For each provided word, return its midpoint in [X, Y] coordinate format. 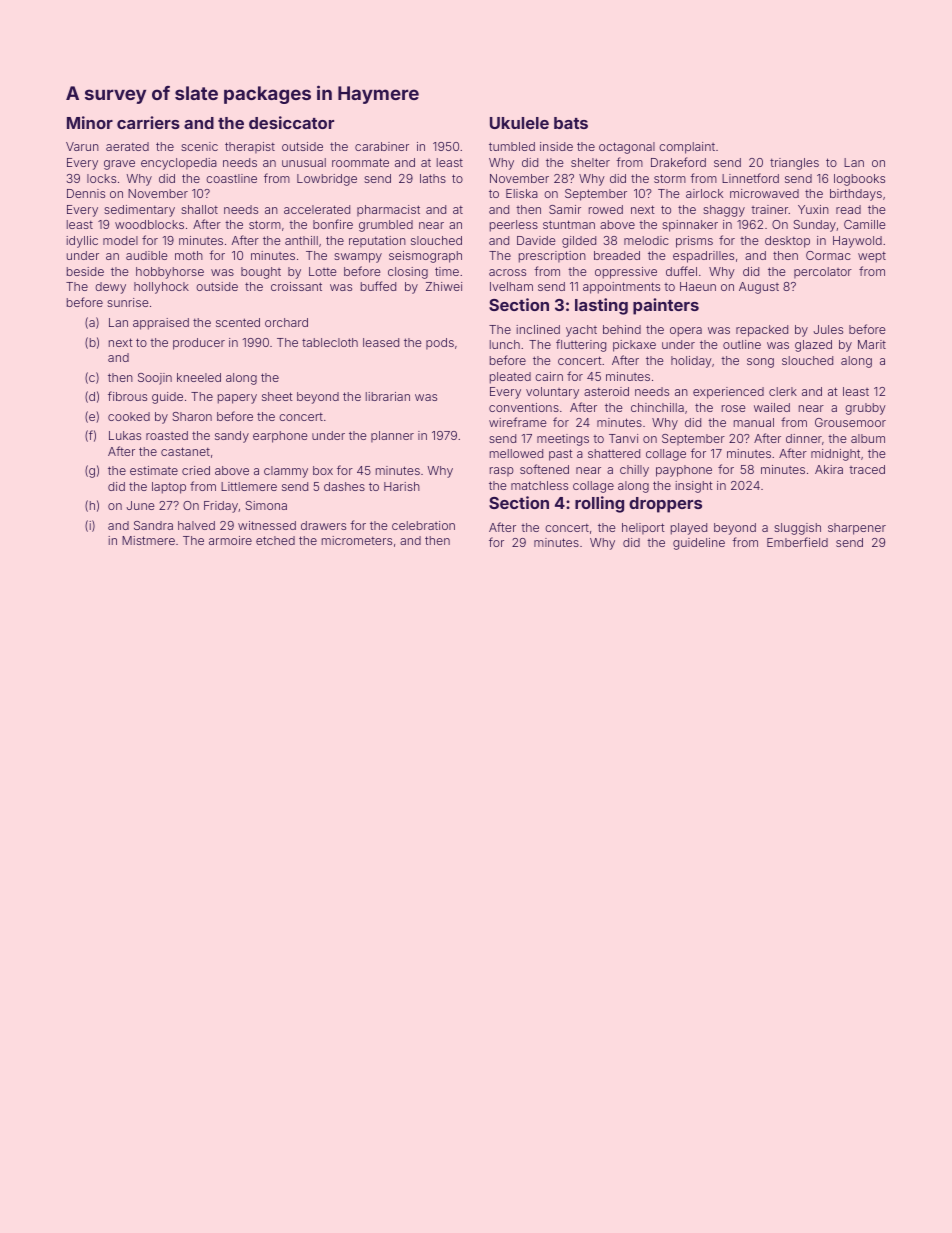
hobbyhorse [170, 273]
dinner [804, 438]
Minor [90, 122]
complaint [687, 148]
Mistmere [148, 540]
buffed [378, 286]
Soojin [155, 379]
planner [392, 437]
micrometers [357, 540]
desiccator [291, 122]
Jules [828, 329]
